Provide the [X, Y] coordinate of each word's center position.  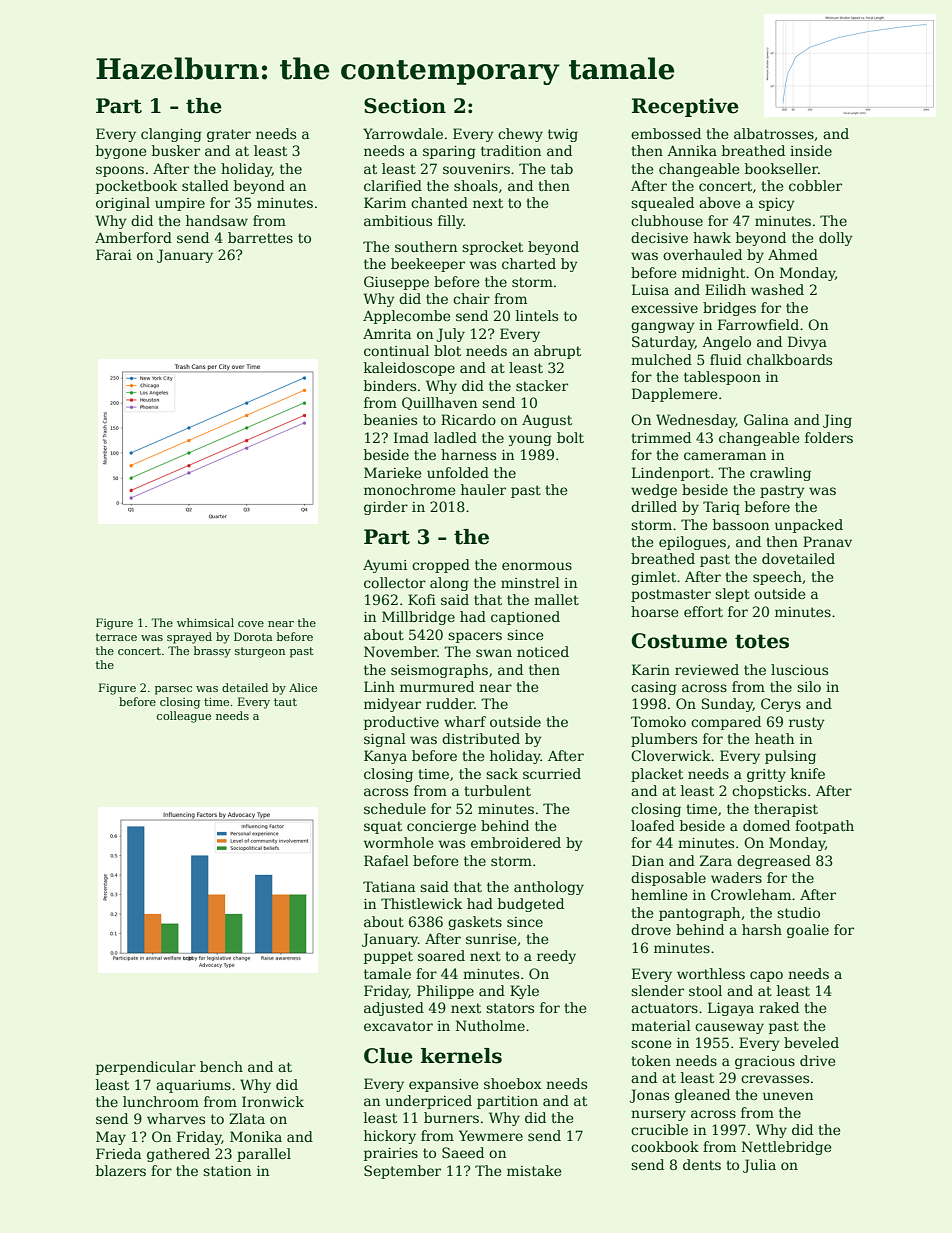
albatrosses [774, 133]
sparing [449, 152]
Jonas [649, 1096]
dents [702, 1164]
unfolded [458, 472]
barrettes [260, 237]
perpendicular [146, 1068]
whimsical [205, 622]
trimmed [661, 437]
